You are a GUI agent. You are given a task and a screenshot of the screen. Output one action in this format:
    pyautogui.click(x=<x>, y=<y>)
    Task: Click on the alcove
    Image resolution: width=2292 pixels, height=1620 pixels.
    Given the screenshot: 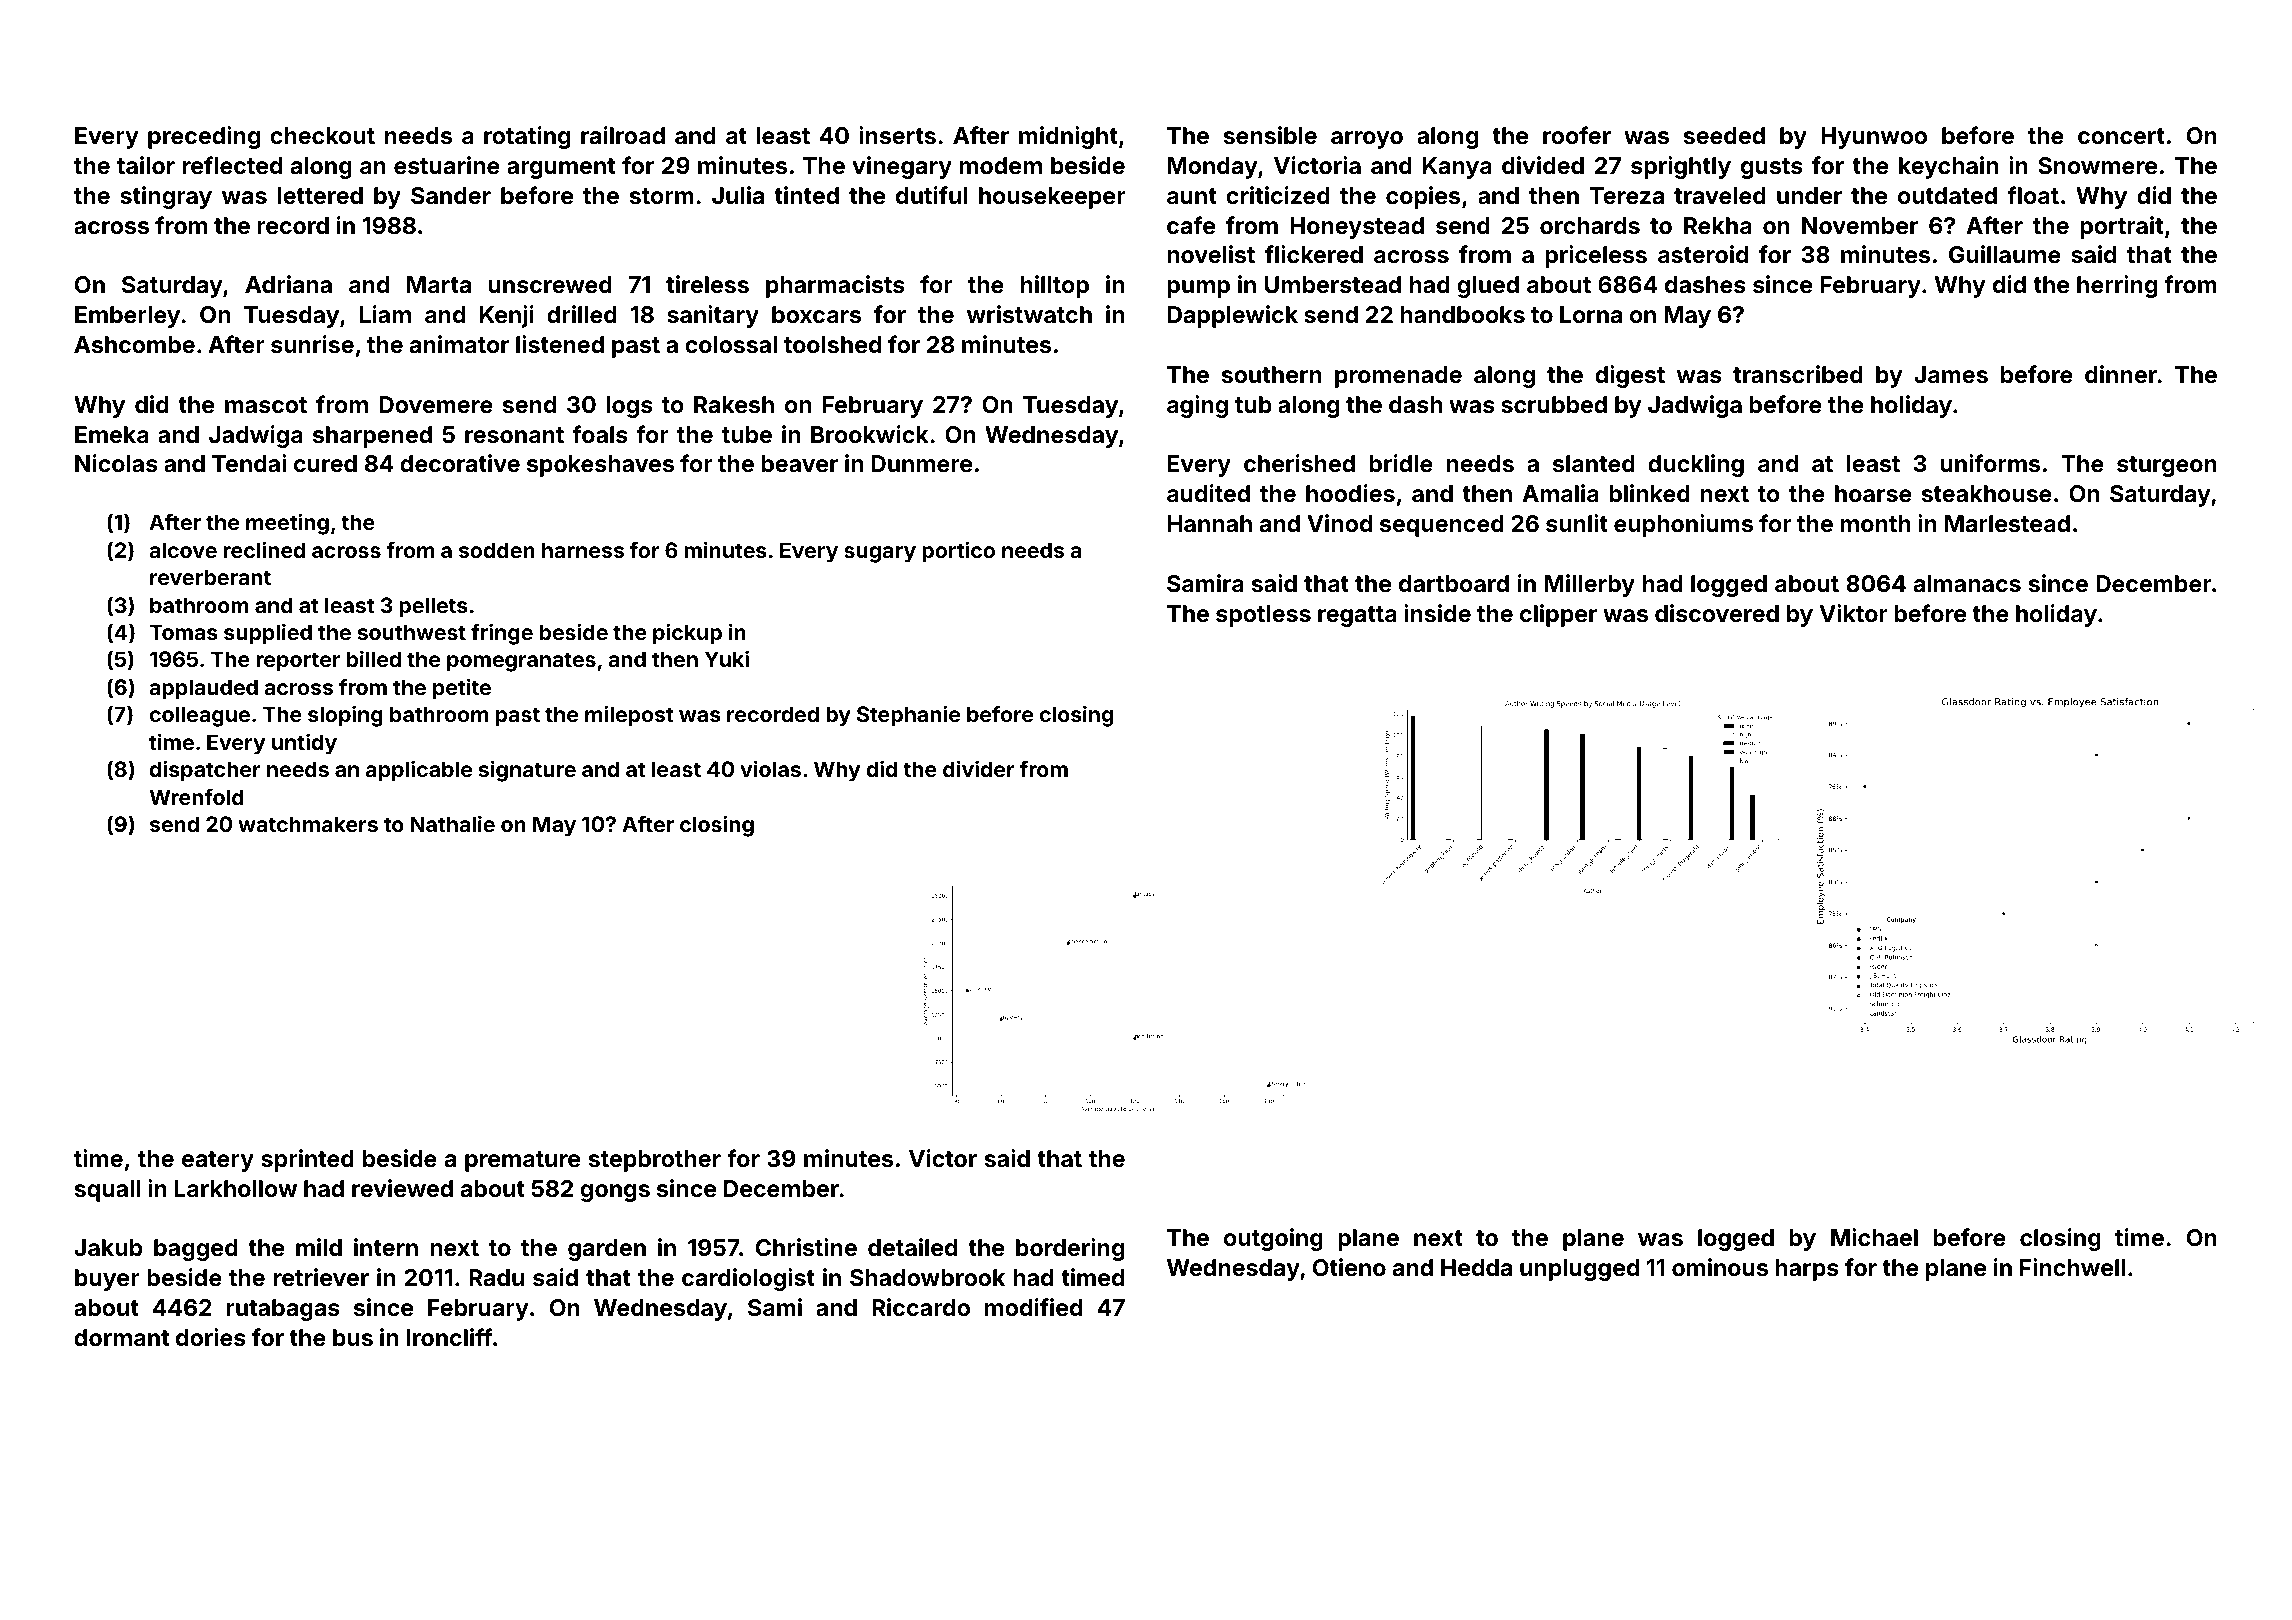 What is the action you would take?
    pyautogui.click(x=183, y=550)
